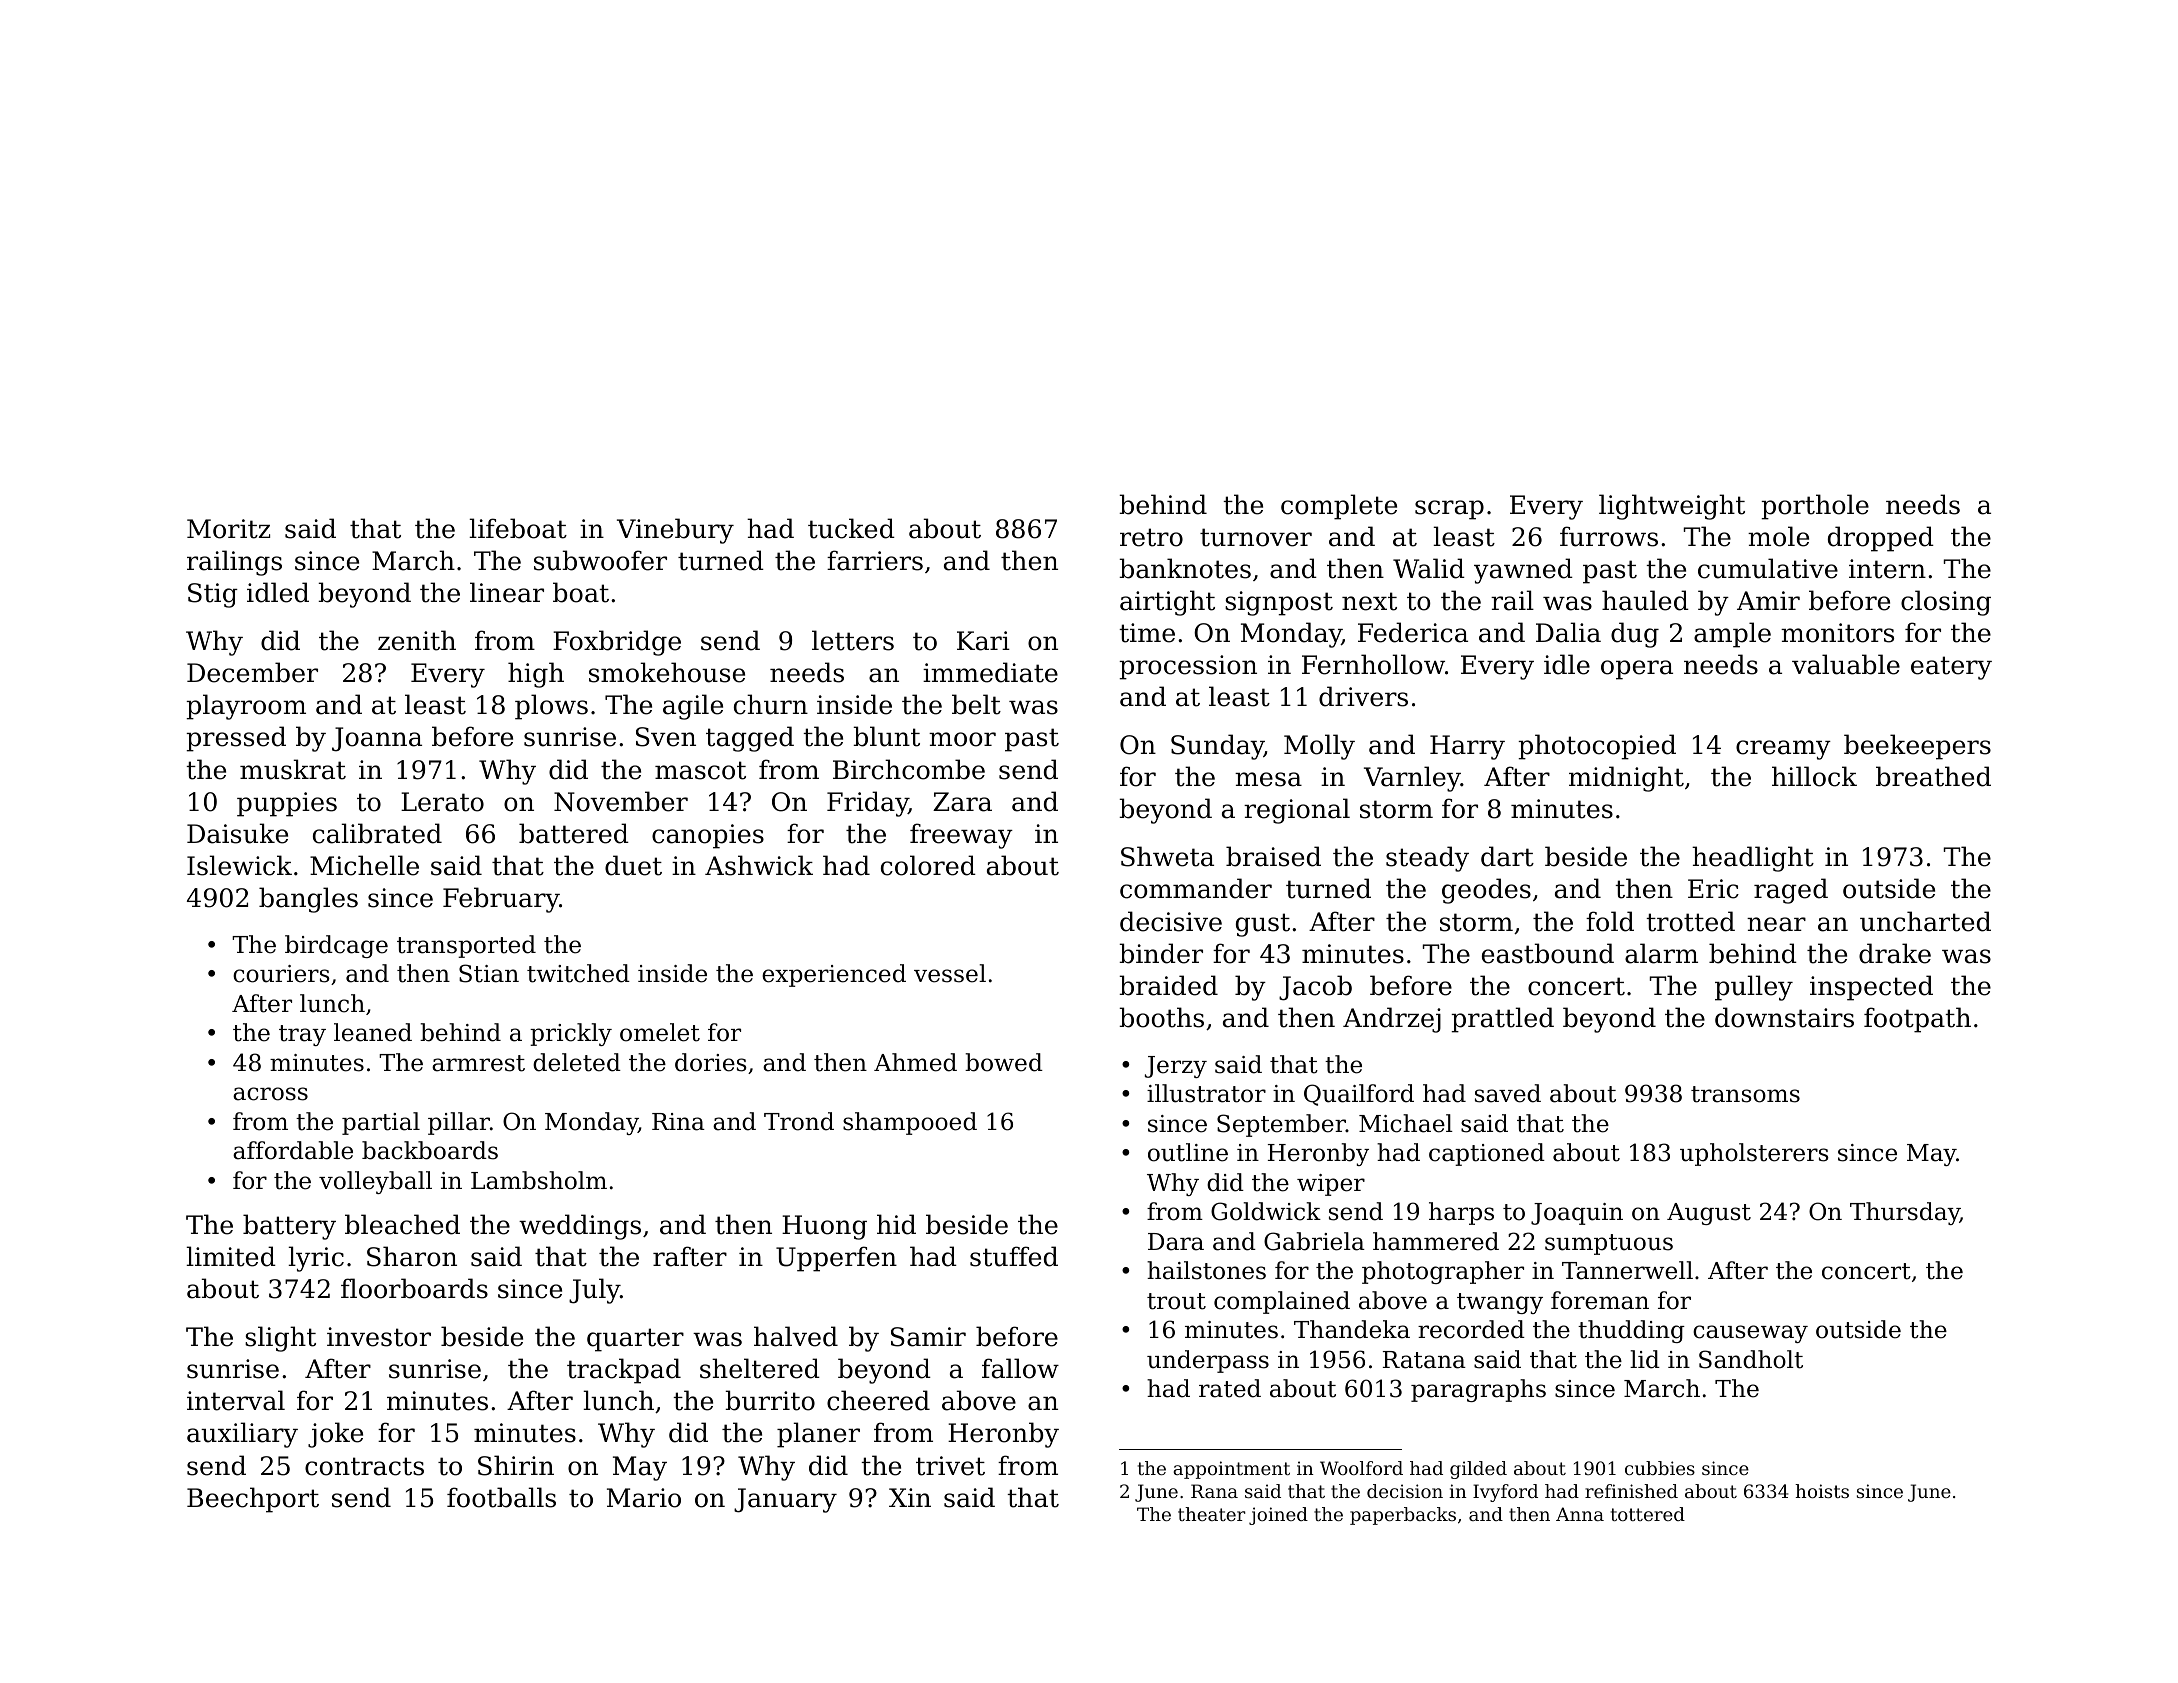  I want to click on trout, so click(1176, 1301).
